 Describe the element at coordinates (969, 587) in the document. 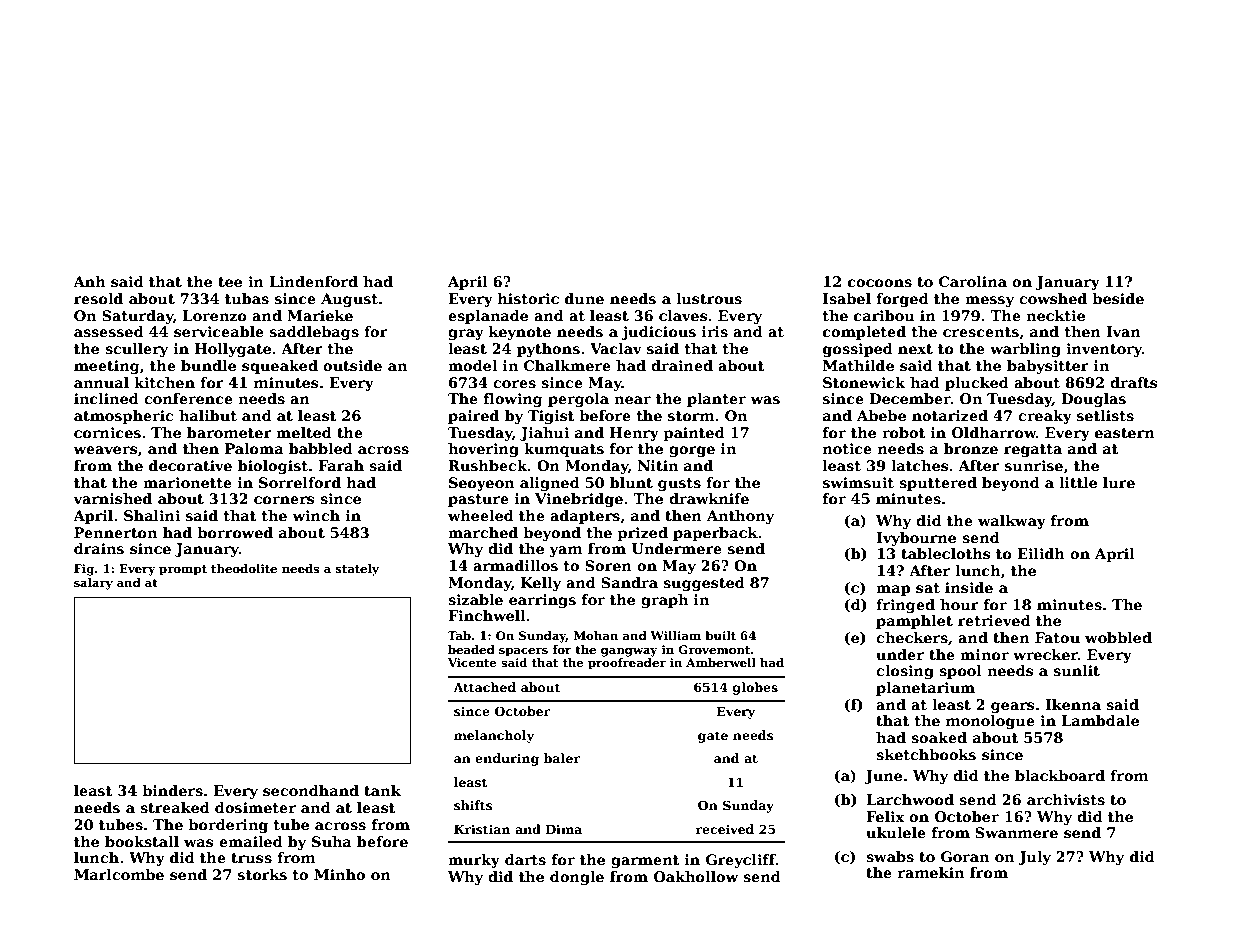

I see `inside` at that location.
